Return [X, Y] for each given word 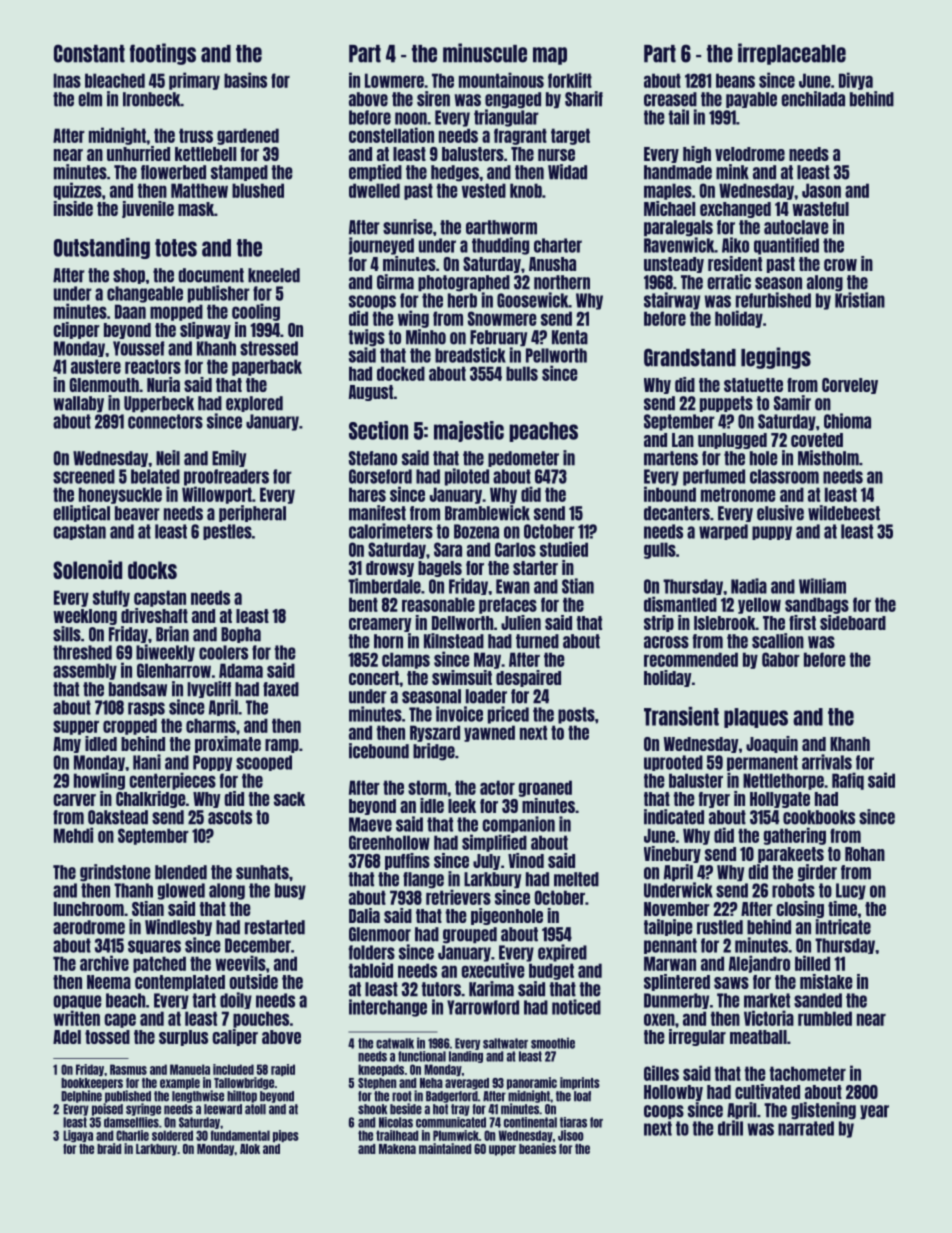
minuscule [485, 53]
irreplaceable [792, 54]
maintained [445, 1148]
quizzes [77, 191]
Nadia [749, 586]
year [874, 1112]
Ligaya [78, 1136]
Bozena [476, 531]
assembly [85, 671]
